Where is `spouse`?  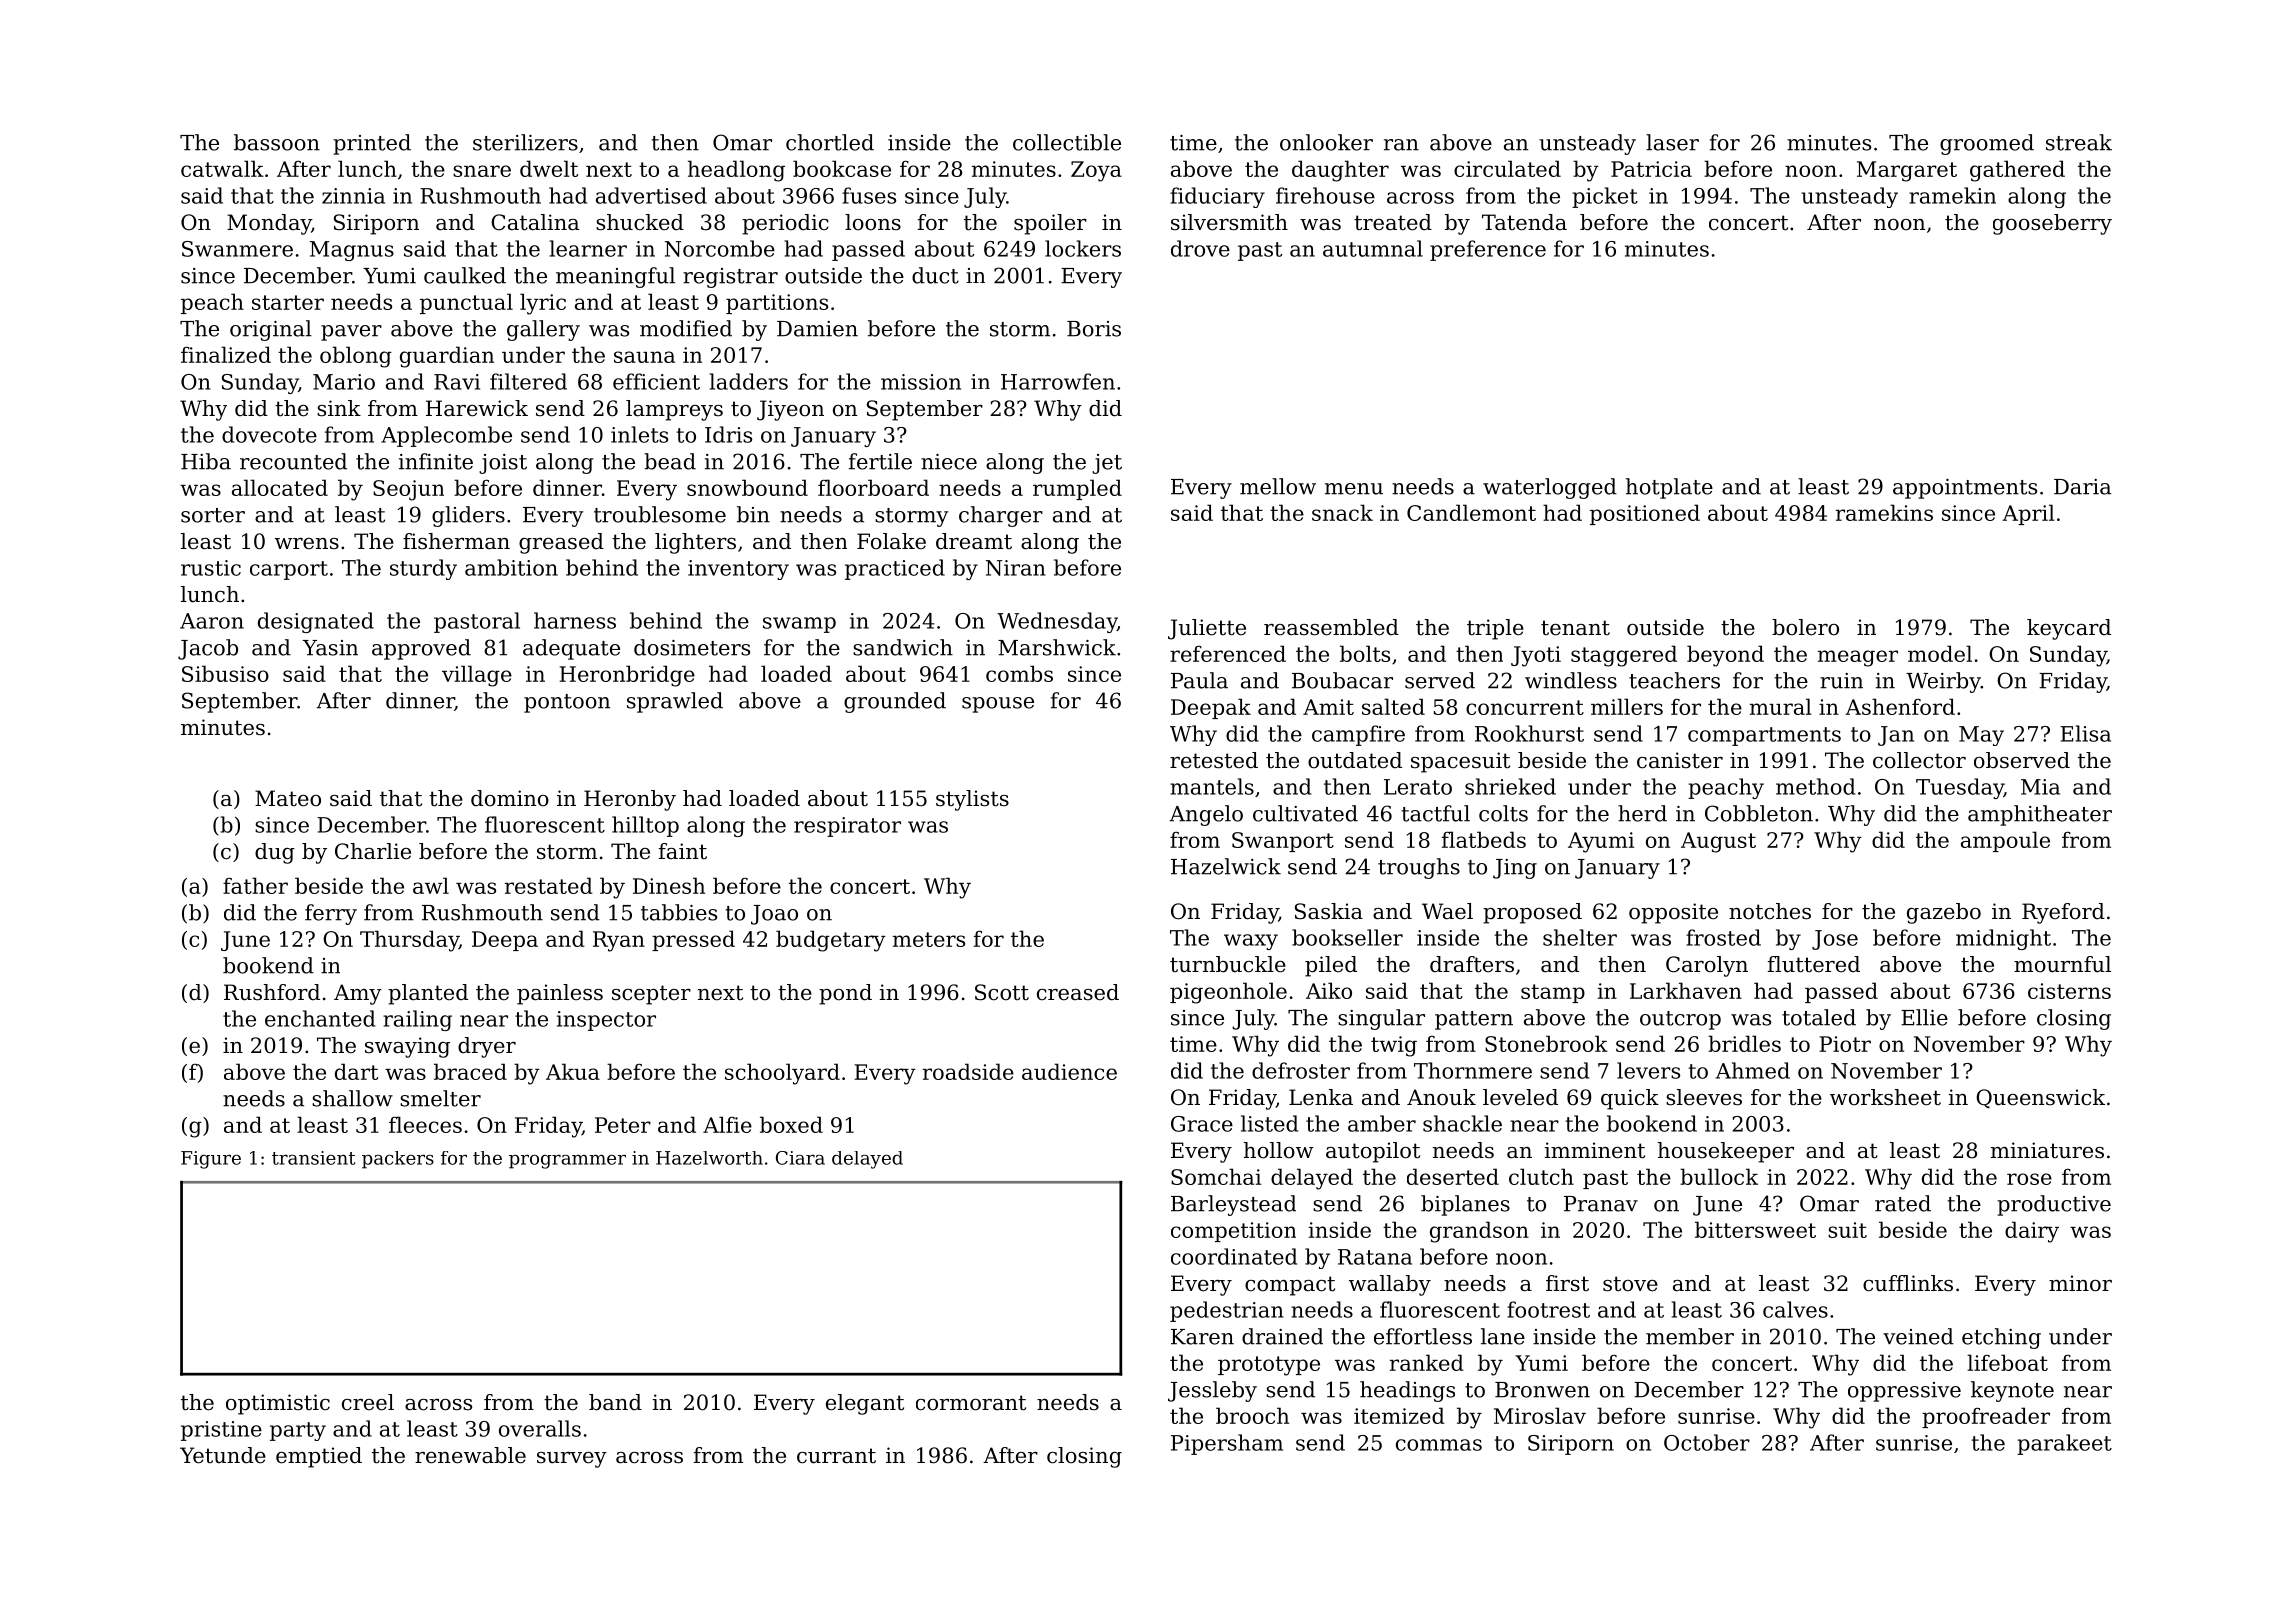 spouse is located at coordinates (998, 705).
